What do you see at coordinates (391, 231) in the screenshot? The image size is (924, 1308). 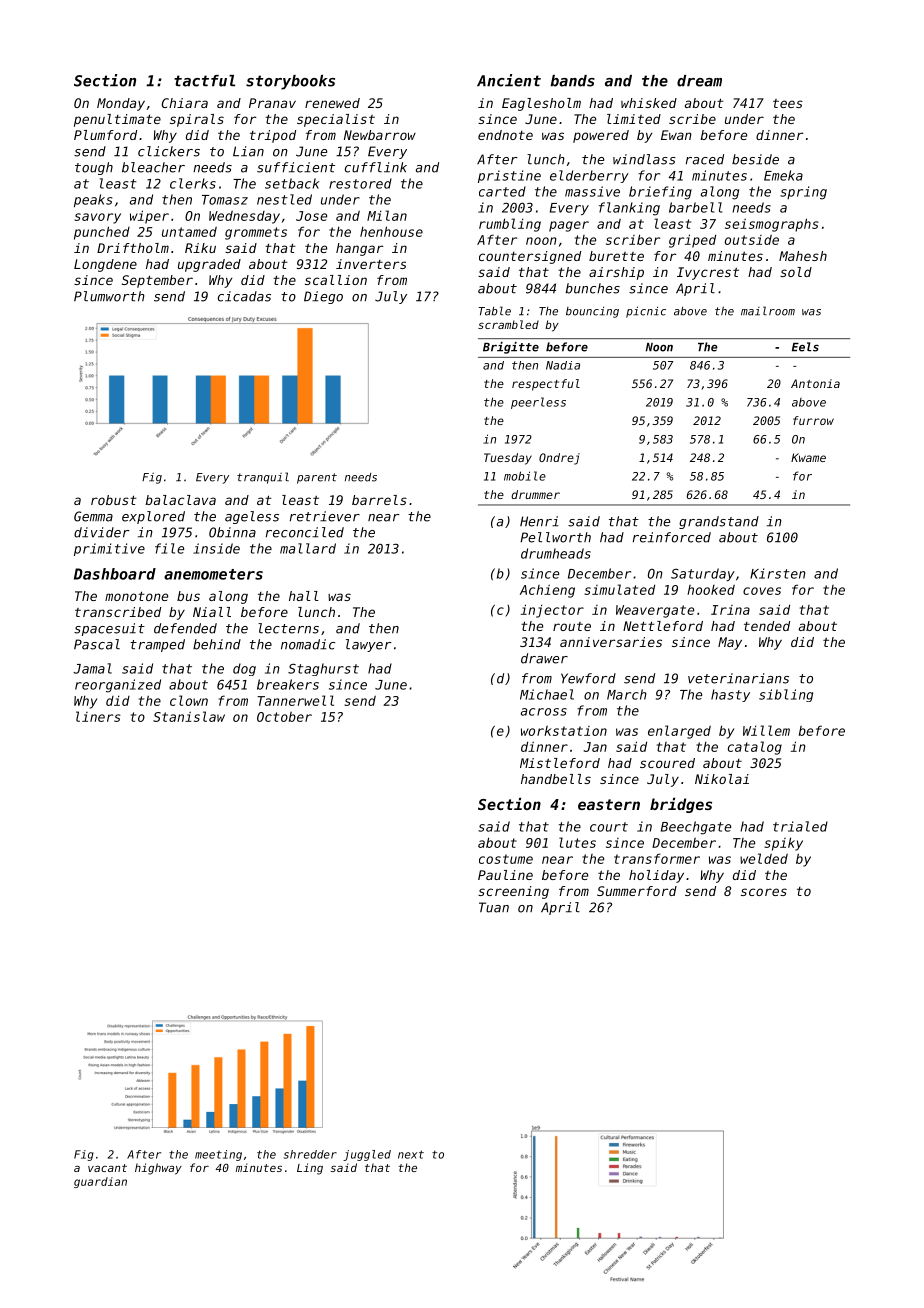 I see `henhouse` at bounding box center [391, 231].
